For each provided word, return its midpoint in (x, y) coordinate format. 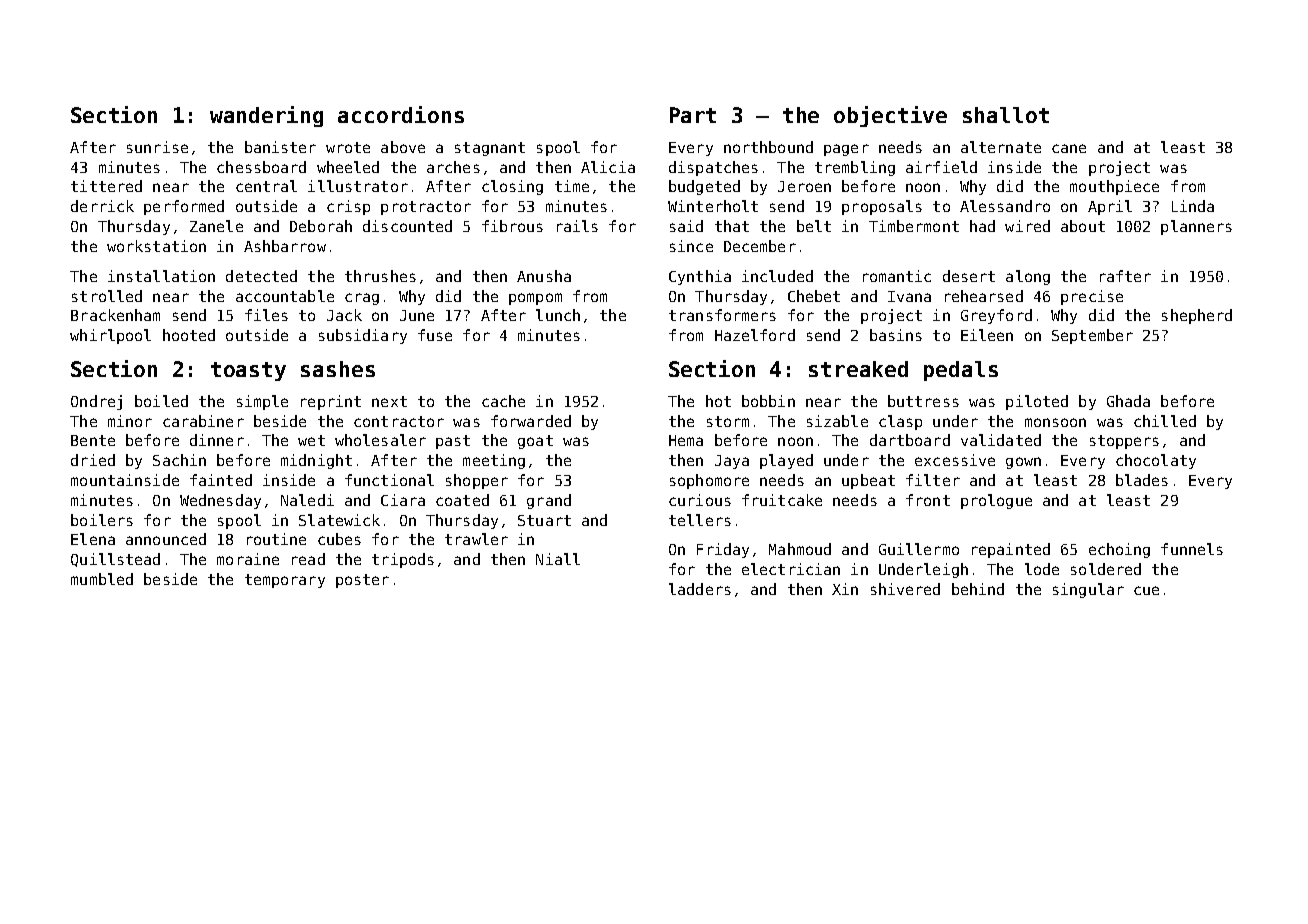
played (786, 461)
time (572, 186)
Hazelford (755, 335)
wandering (266, 116)
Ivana (909, 296)
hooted (189, 335)
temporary (285, 581)
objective (890, 116)
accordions (401, 114)
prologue (996, 501)
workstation (156, 246)
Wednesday (220, 501)
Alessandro (1005, 206)
